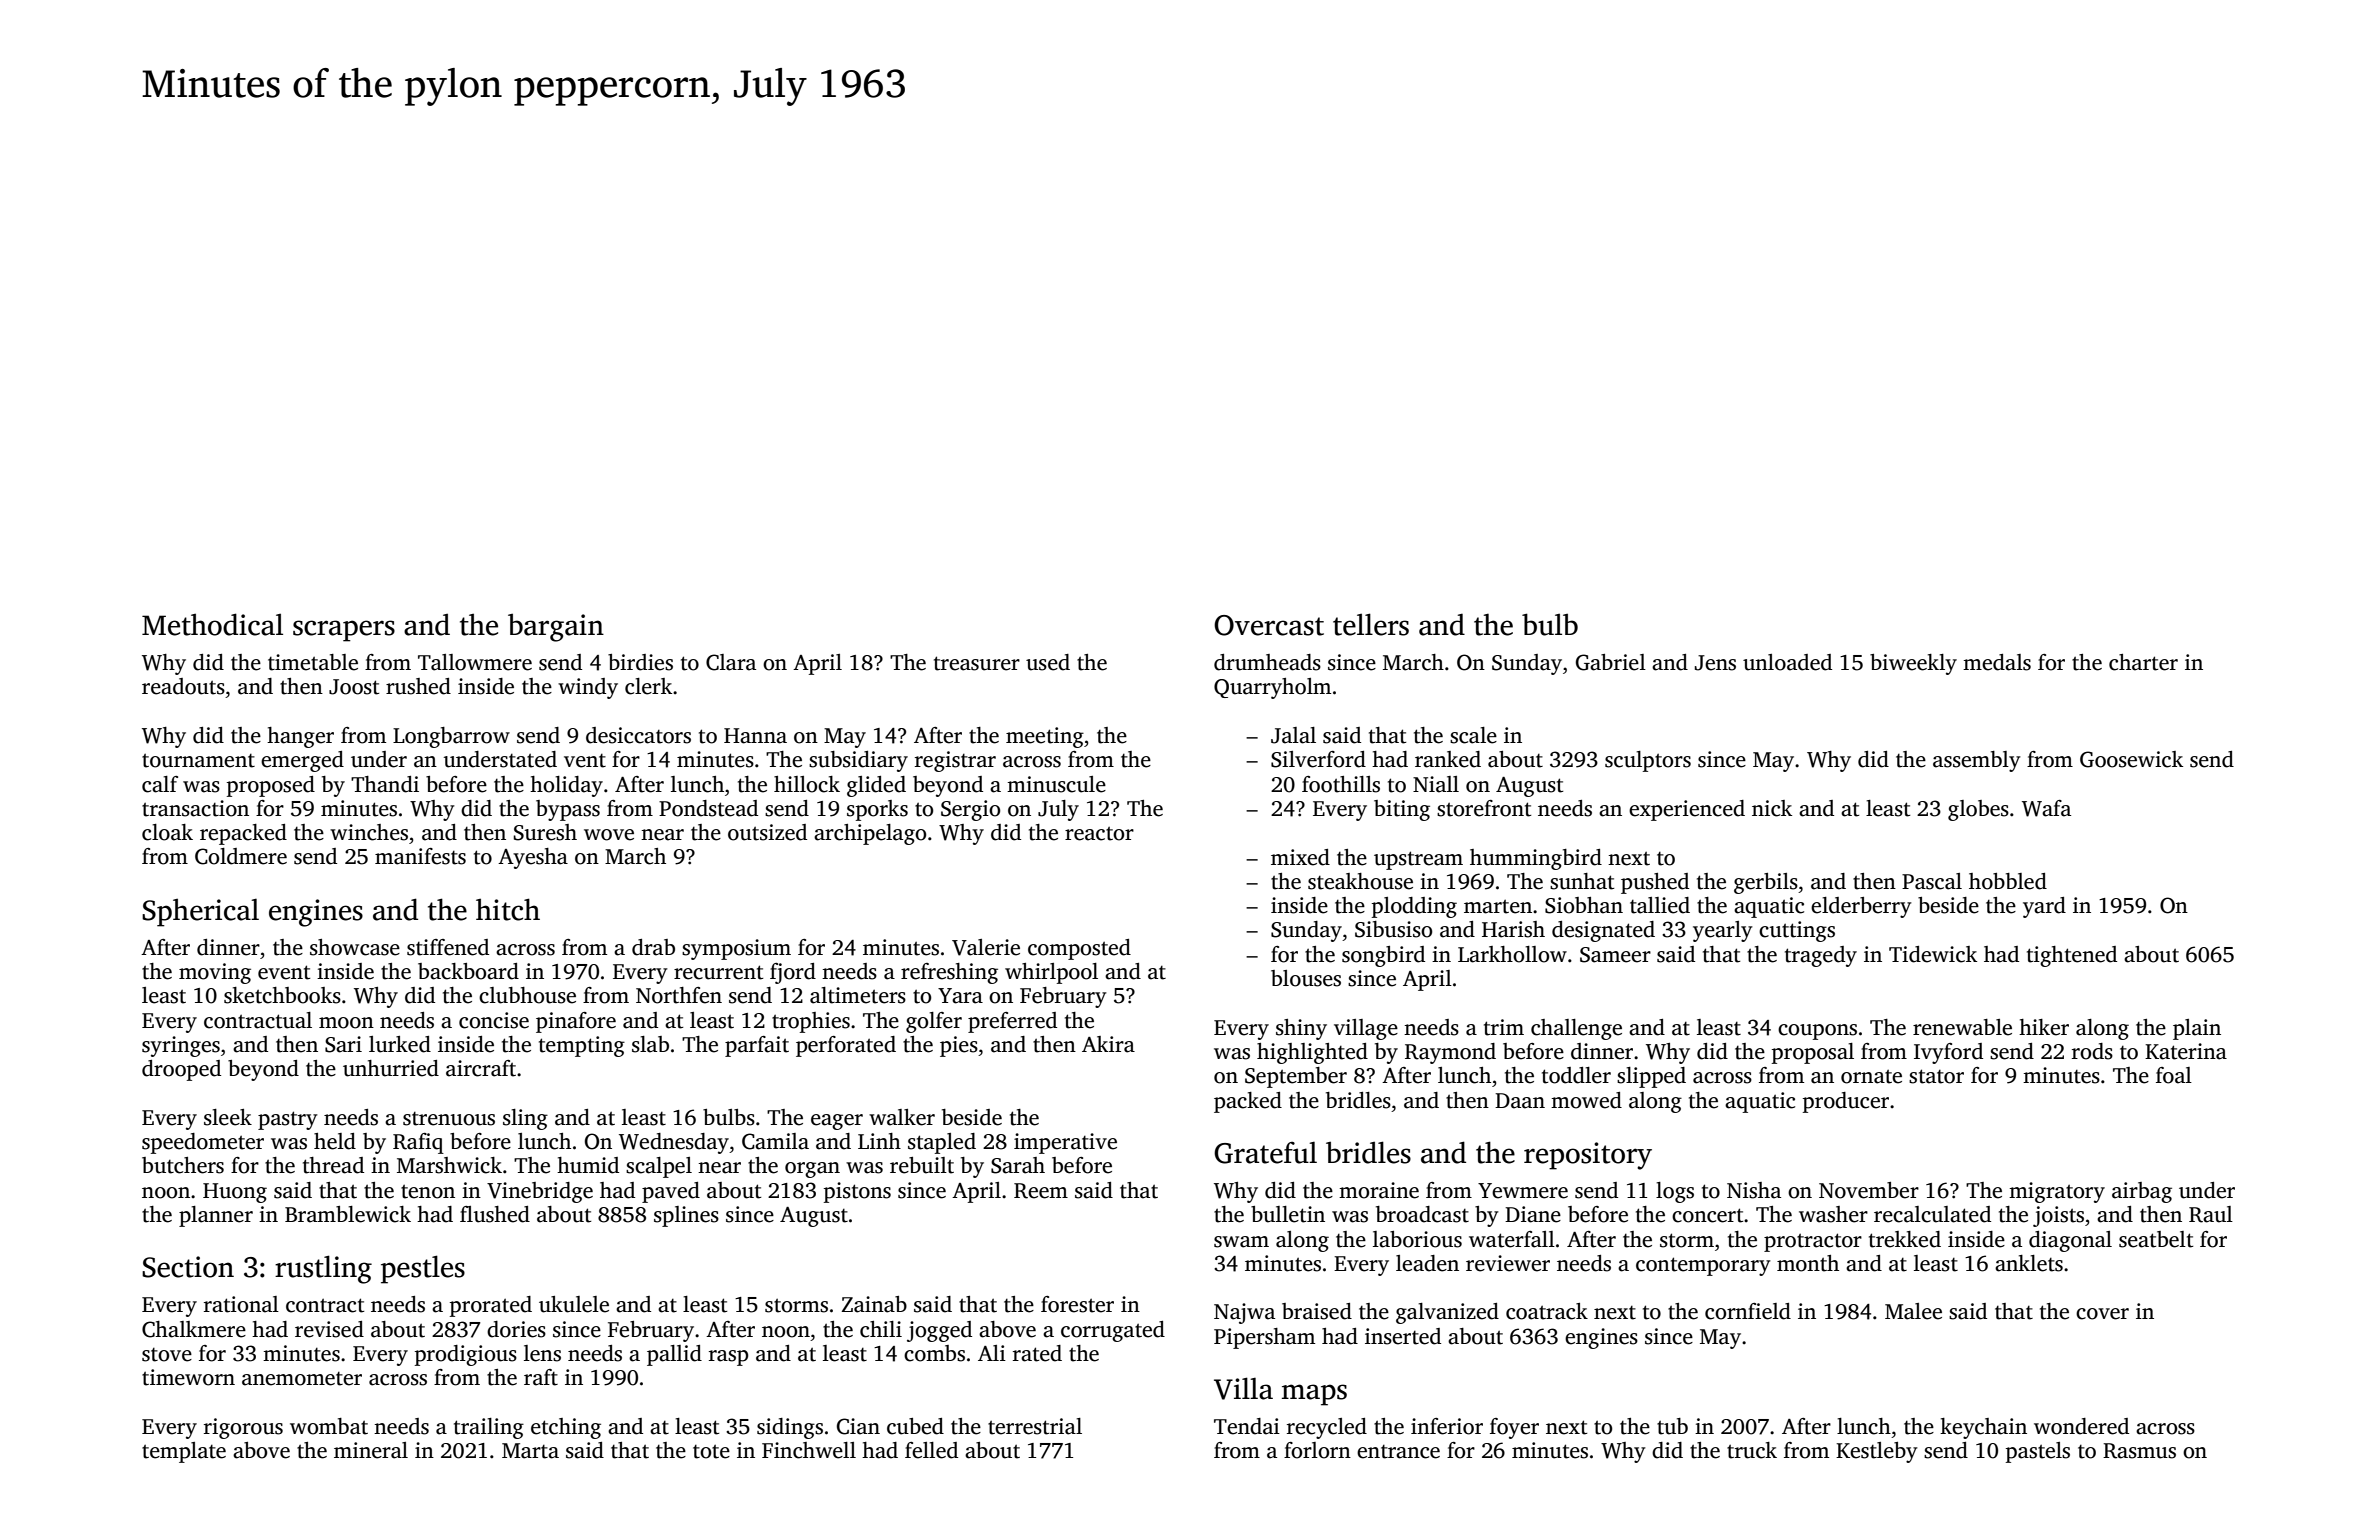  Describe the element at coordinates (1817, 1032) in the screenshot. I see `coupons` at that location.
